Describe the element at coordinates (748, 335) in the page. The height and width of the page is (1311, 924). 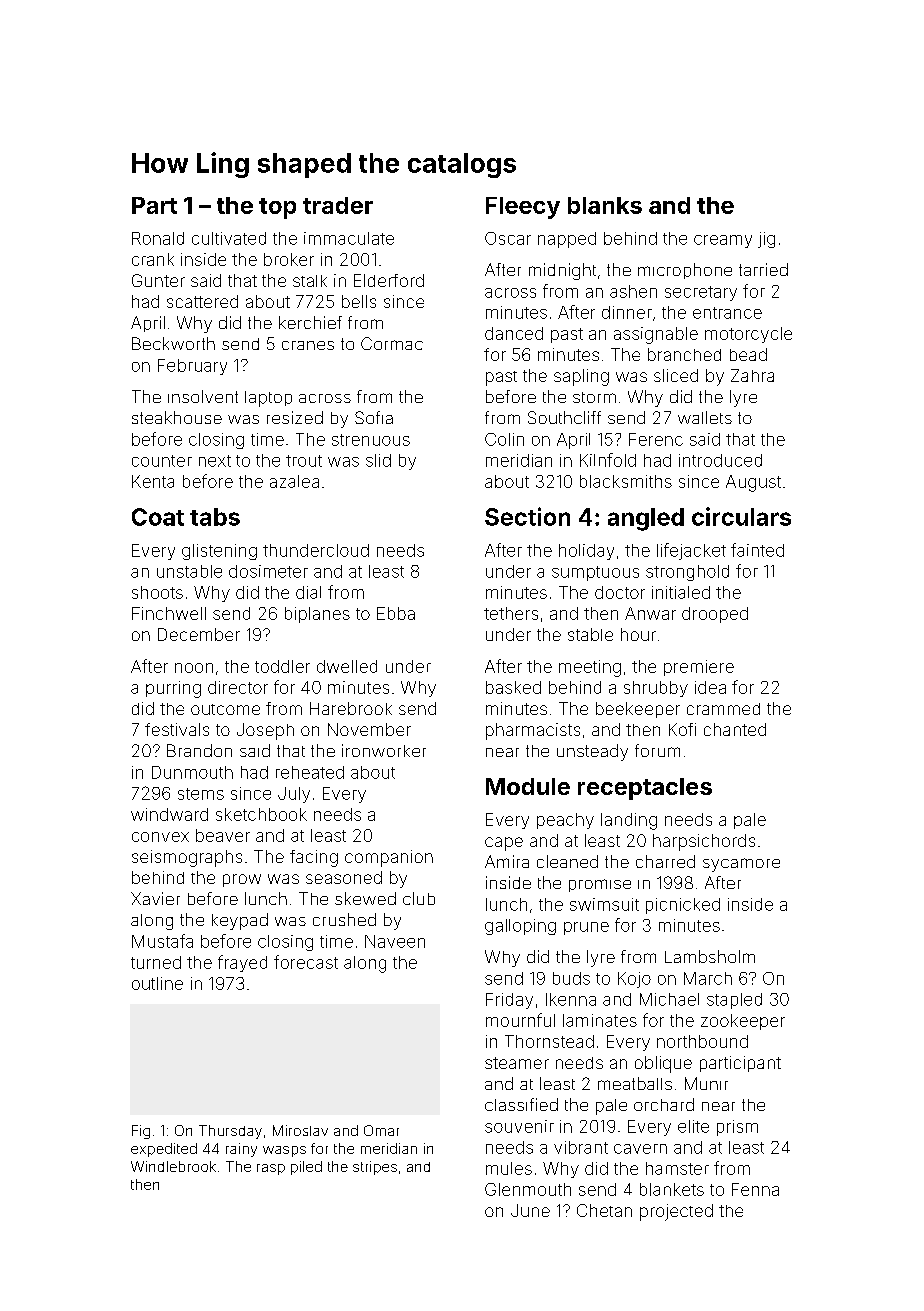
I see `motorcycle` at that location.
